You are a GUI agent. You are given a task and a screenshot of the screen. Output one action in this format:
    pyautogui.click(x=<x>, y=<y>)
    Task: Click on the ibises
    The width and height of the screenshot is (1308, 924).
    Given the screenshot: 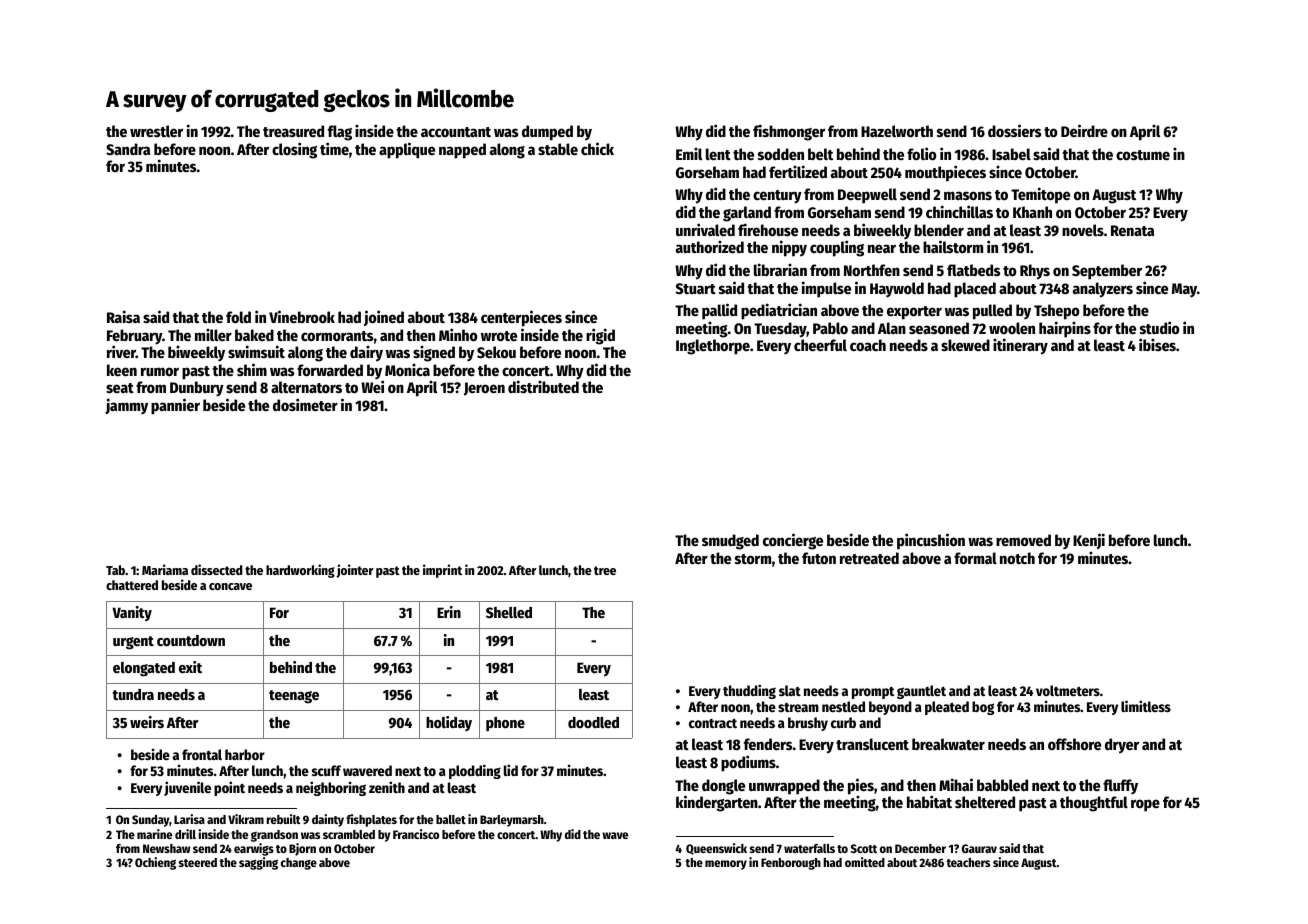 What is the action you would take?
    pyautogui.click(x=1157, y=344)
